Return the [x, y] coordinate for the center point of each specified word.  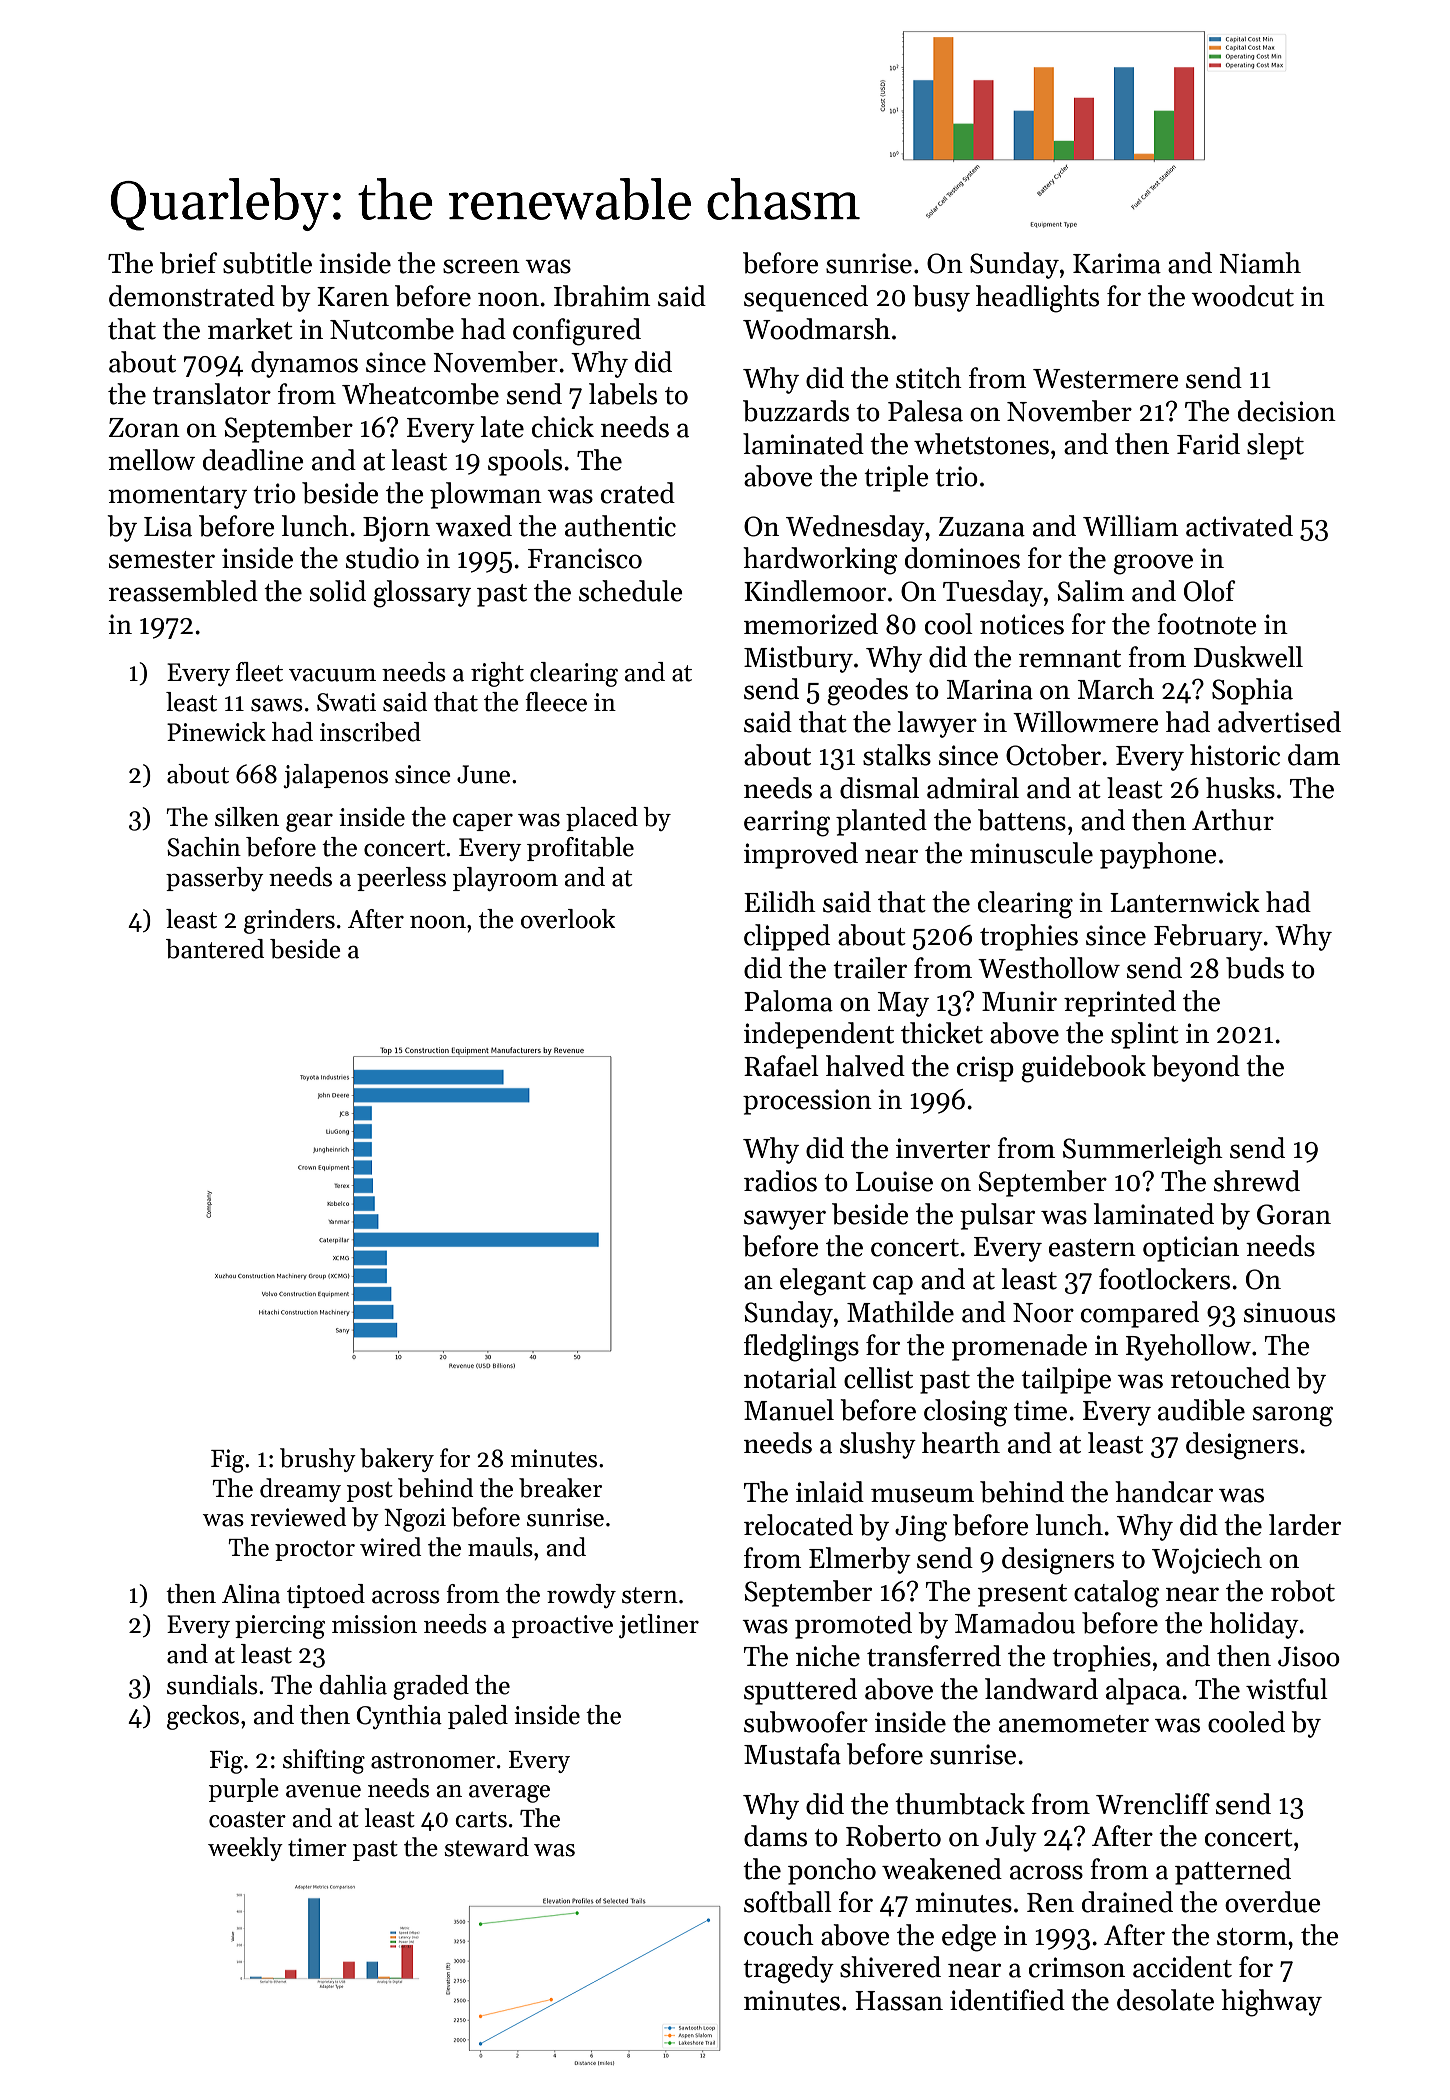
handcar [1164, 1492]
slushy [878, 1445]
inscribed [370, 732]
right [497, 674]
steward [486, 1847]
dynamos [304, 364]
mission [374, 1624]
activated [1239, 526]
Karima [1117, 263]
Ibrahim [602, 296]
